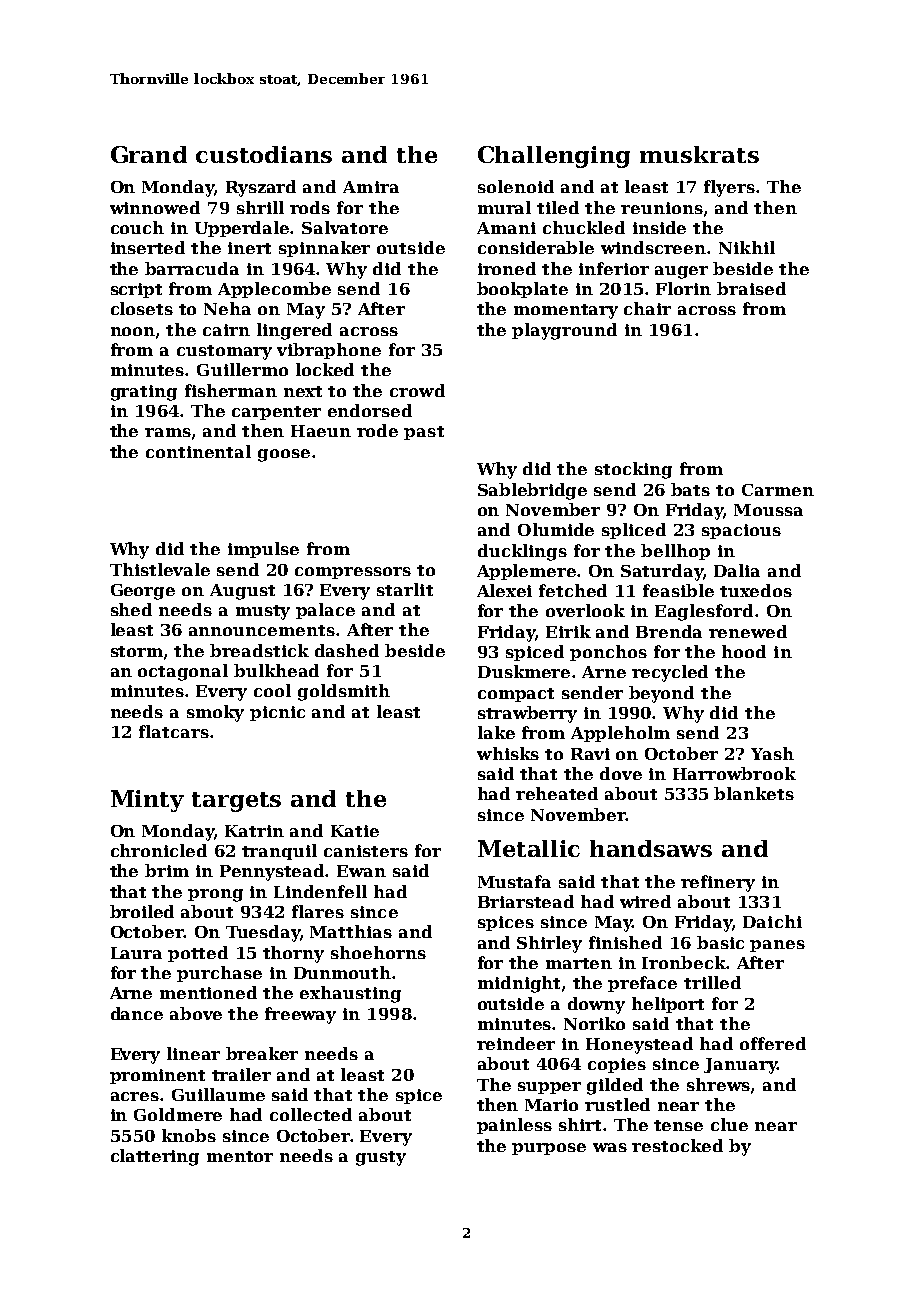 The image size is (924, 1311). What do you see at coordinates (264, 154) in the image?
I see `custodians` at bounding box center [264, 154].
